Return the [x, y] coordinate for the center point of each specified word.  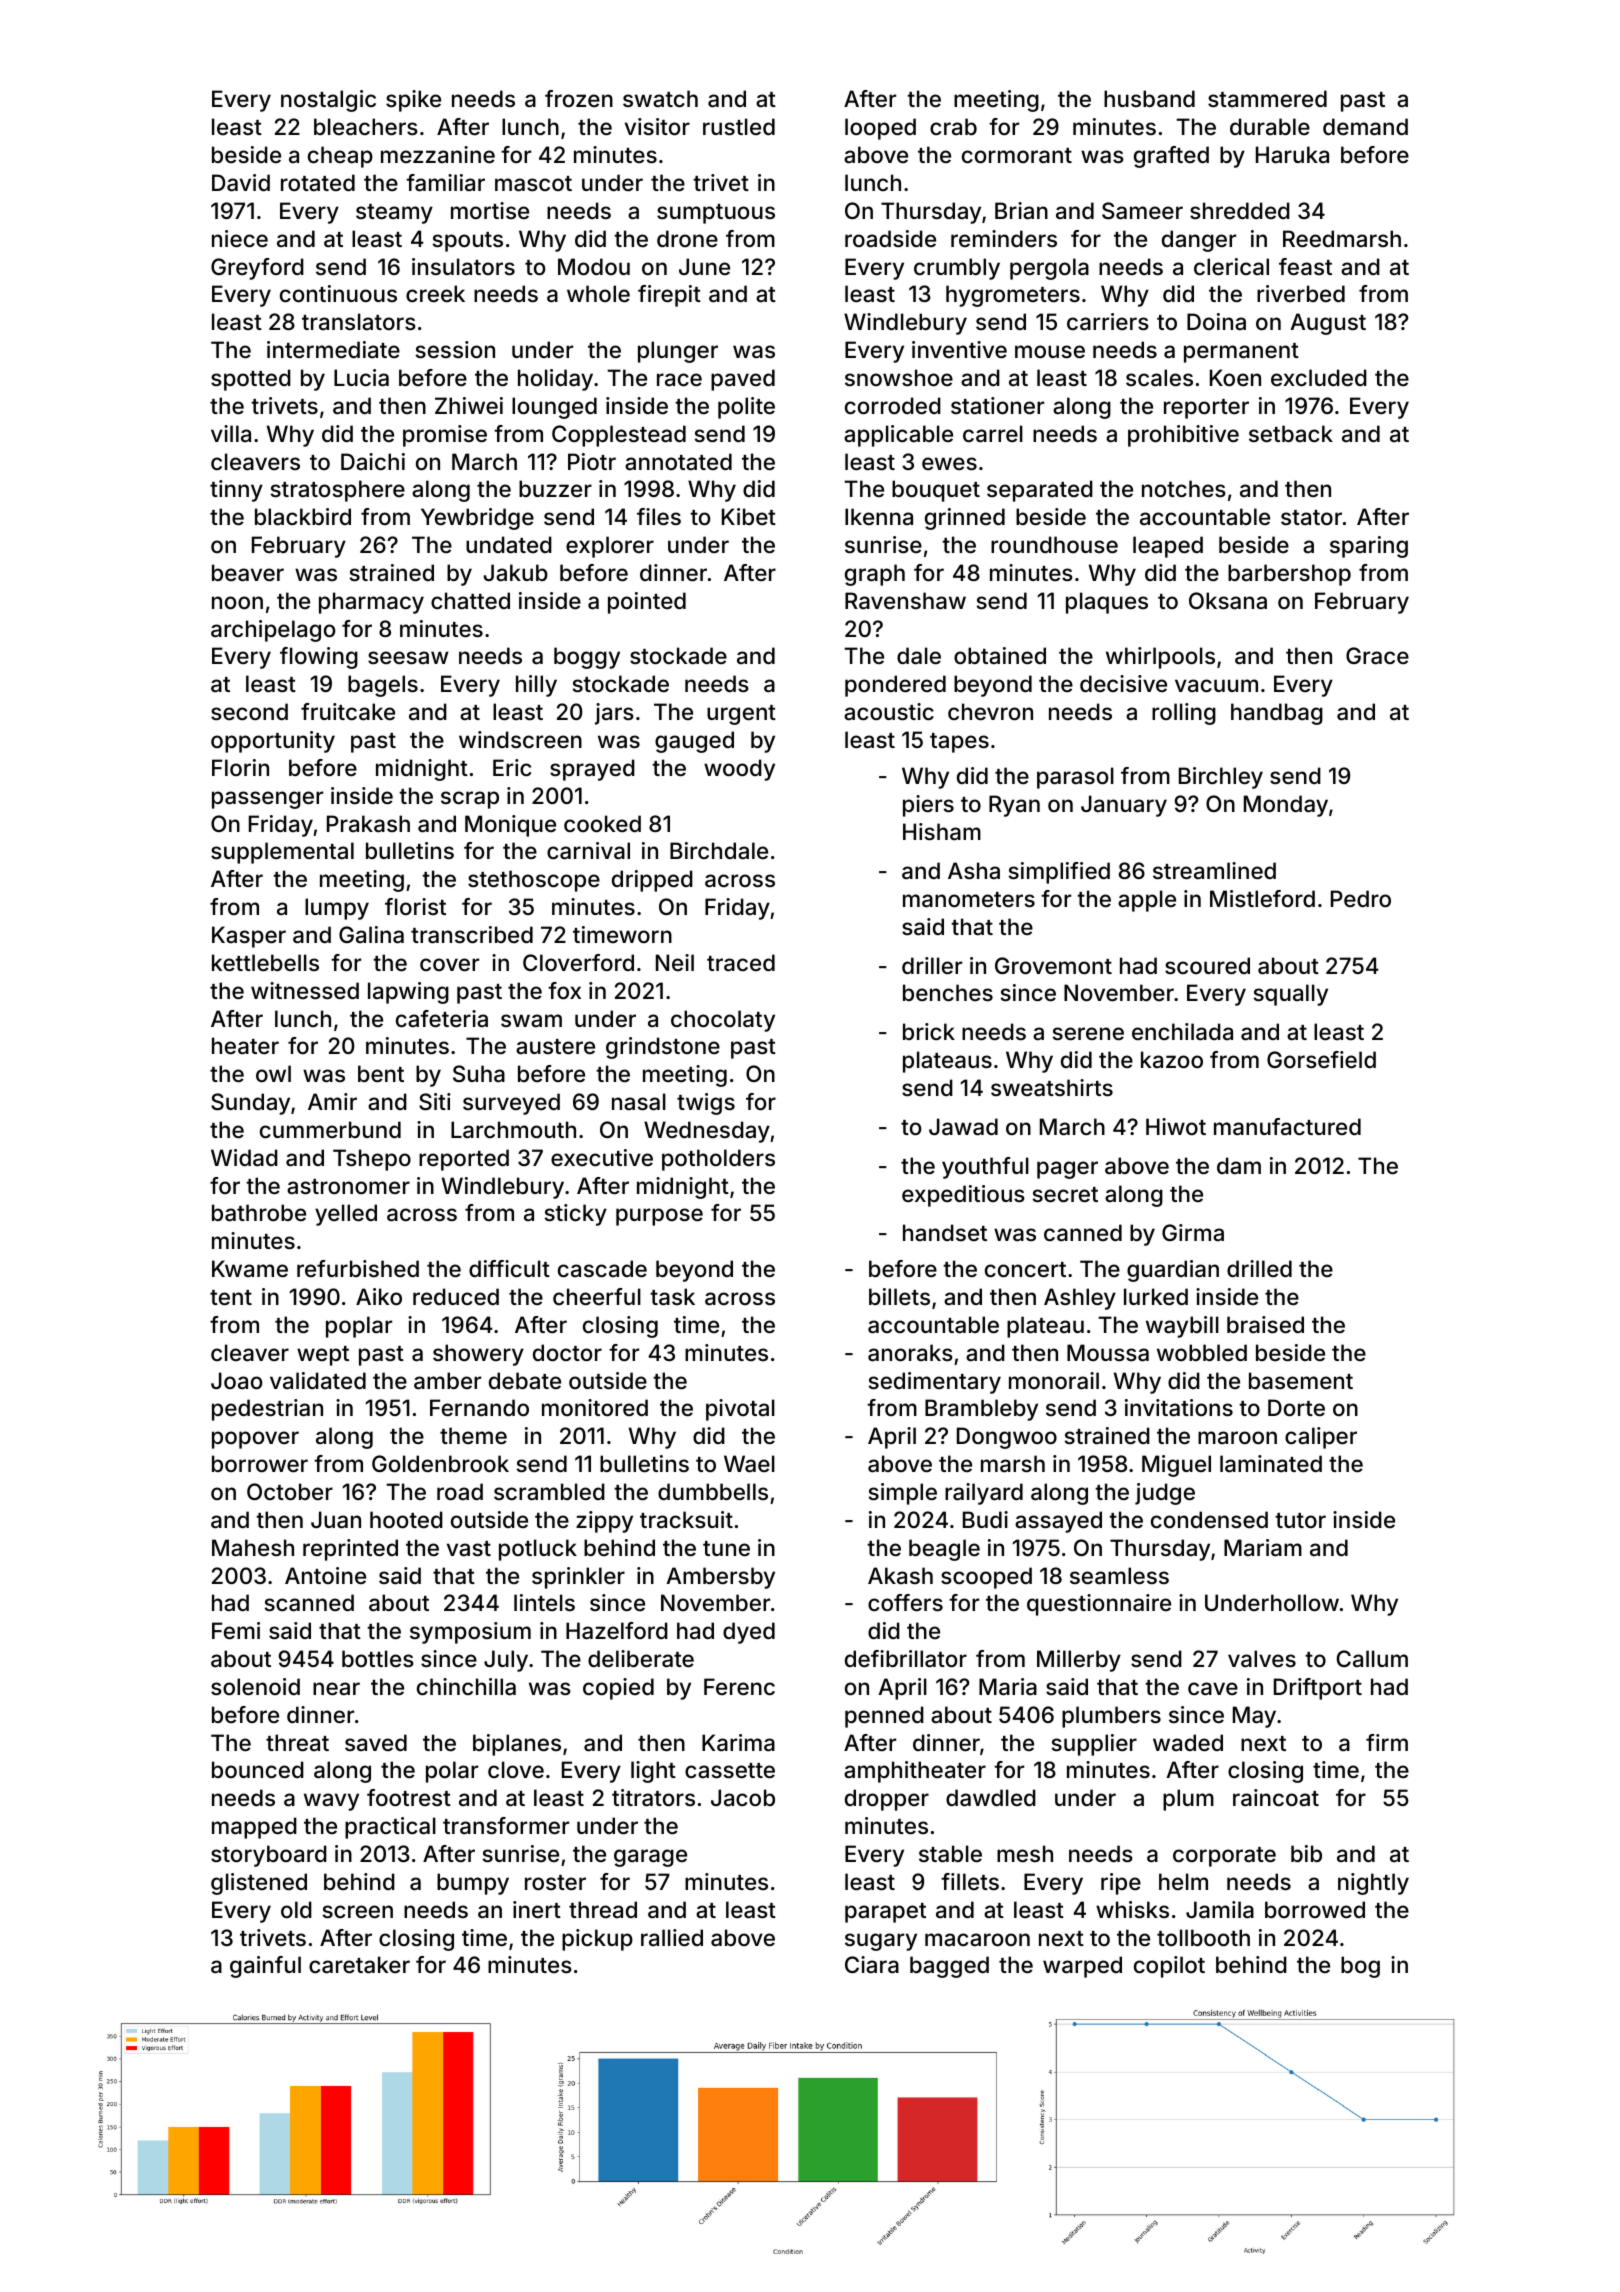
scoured [1207, 965]
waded [1188, 1742]
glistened [259, 1884]
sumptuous [716, 214]
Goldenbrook [440, 1463]
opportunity [273, 742]
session [455, 349]
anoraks [910, 1353]
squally [1291, 995]
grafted [1171, 157]
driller [932, 965]
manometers [969, 900]
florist [415, 906]
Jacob [743, 1797]
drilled [1259, 1268]
